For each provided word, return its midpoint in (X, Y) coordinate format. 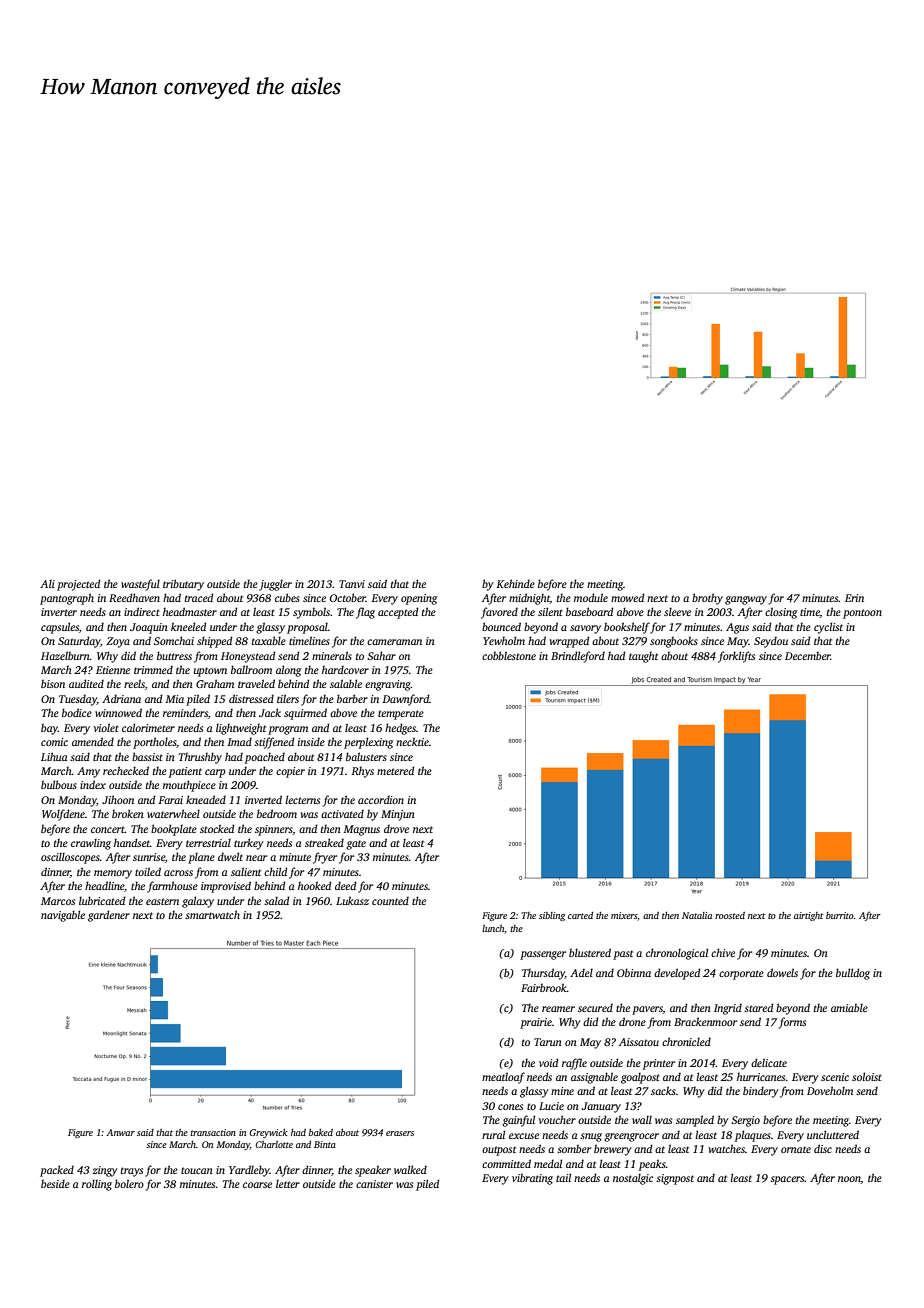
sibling (552, 916)
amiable (849, 1007)
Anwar (120, 1132)
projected (78, 585)
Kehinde (515, 583)
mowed (627, 597)
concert (108, 829)
